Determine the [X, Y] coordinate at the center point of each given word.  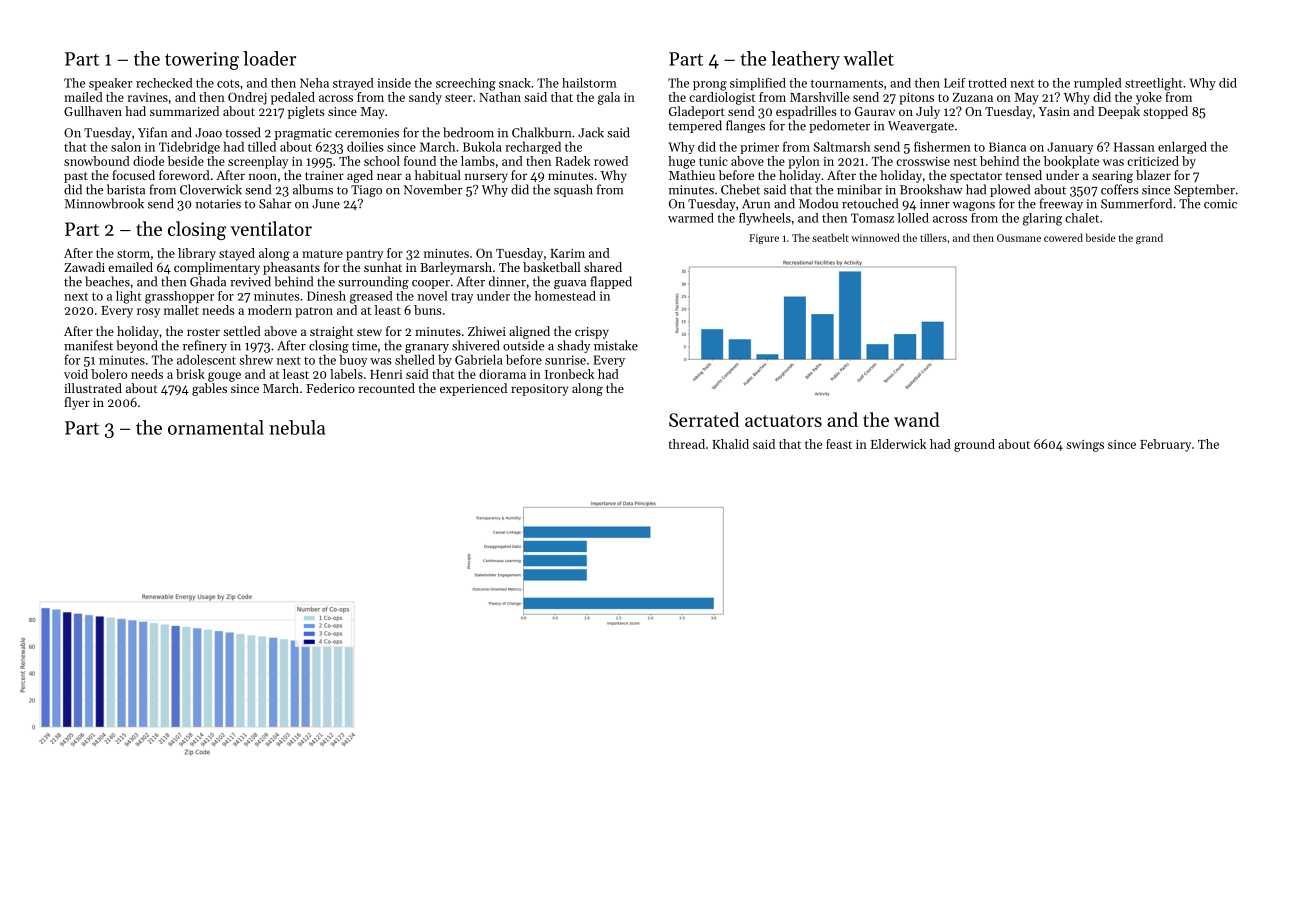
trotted [987, 83]
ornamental [216, 427]
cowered [1063, 237]
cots [228, 83]
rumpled [1098, 84]
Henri [386, 374]
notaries [218, 204]
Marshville [819, 97]
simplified [758, 84]
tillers [933, 237]
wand [917, 419]
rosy [148, 313]
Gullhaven [93, 111]
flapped [611, 282]
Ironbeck [570, 374]
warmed [691, 218]
